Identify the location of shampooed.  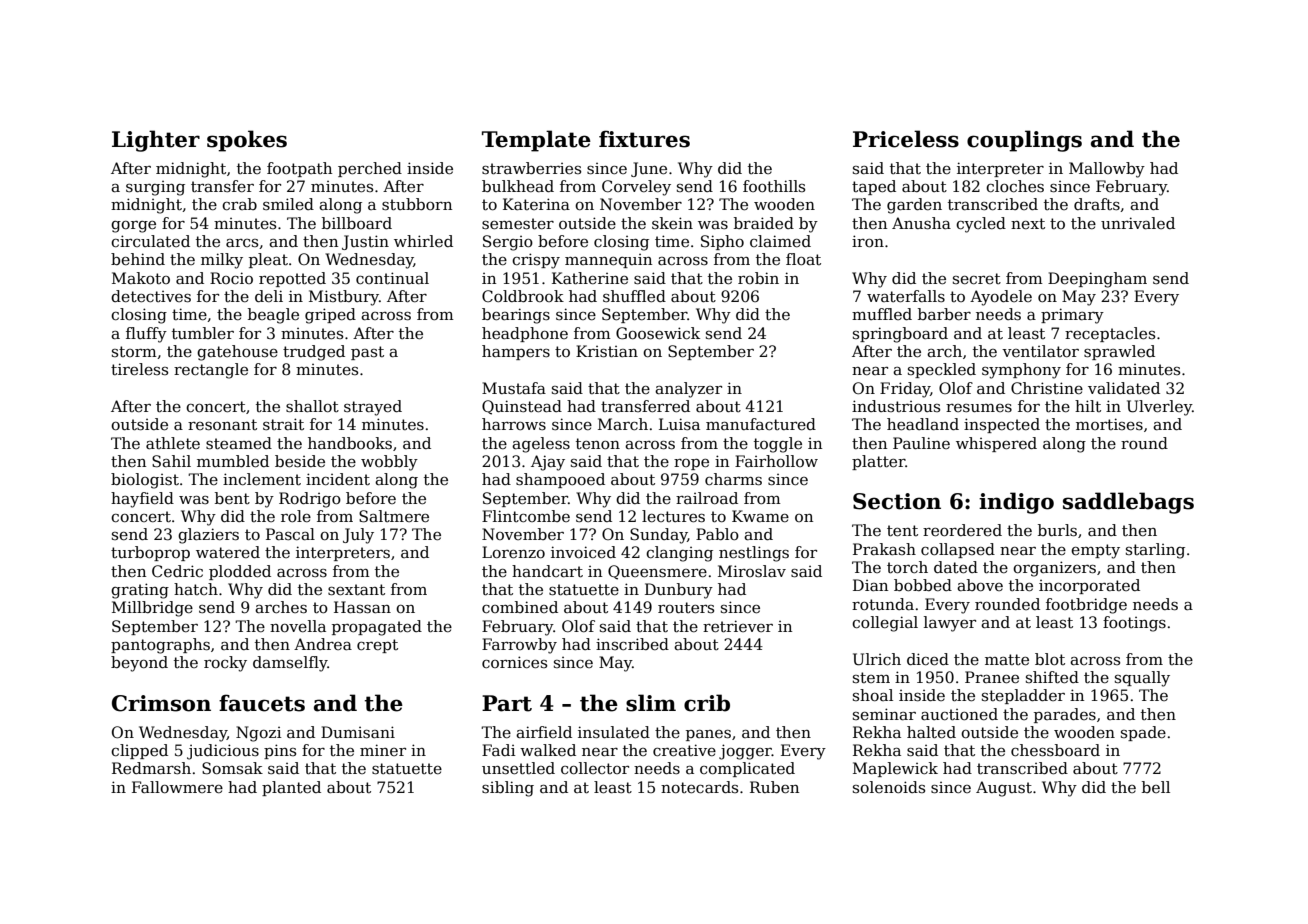
(560, 480).
